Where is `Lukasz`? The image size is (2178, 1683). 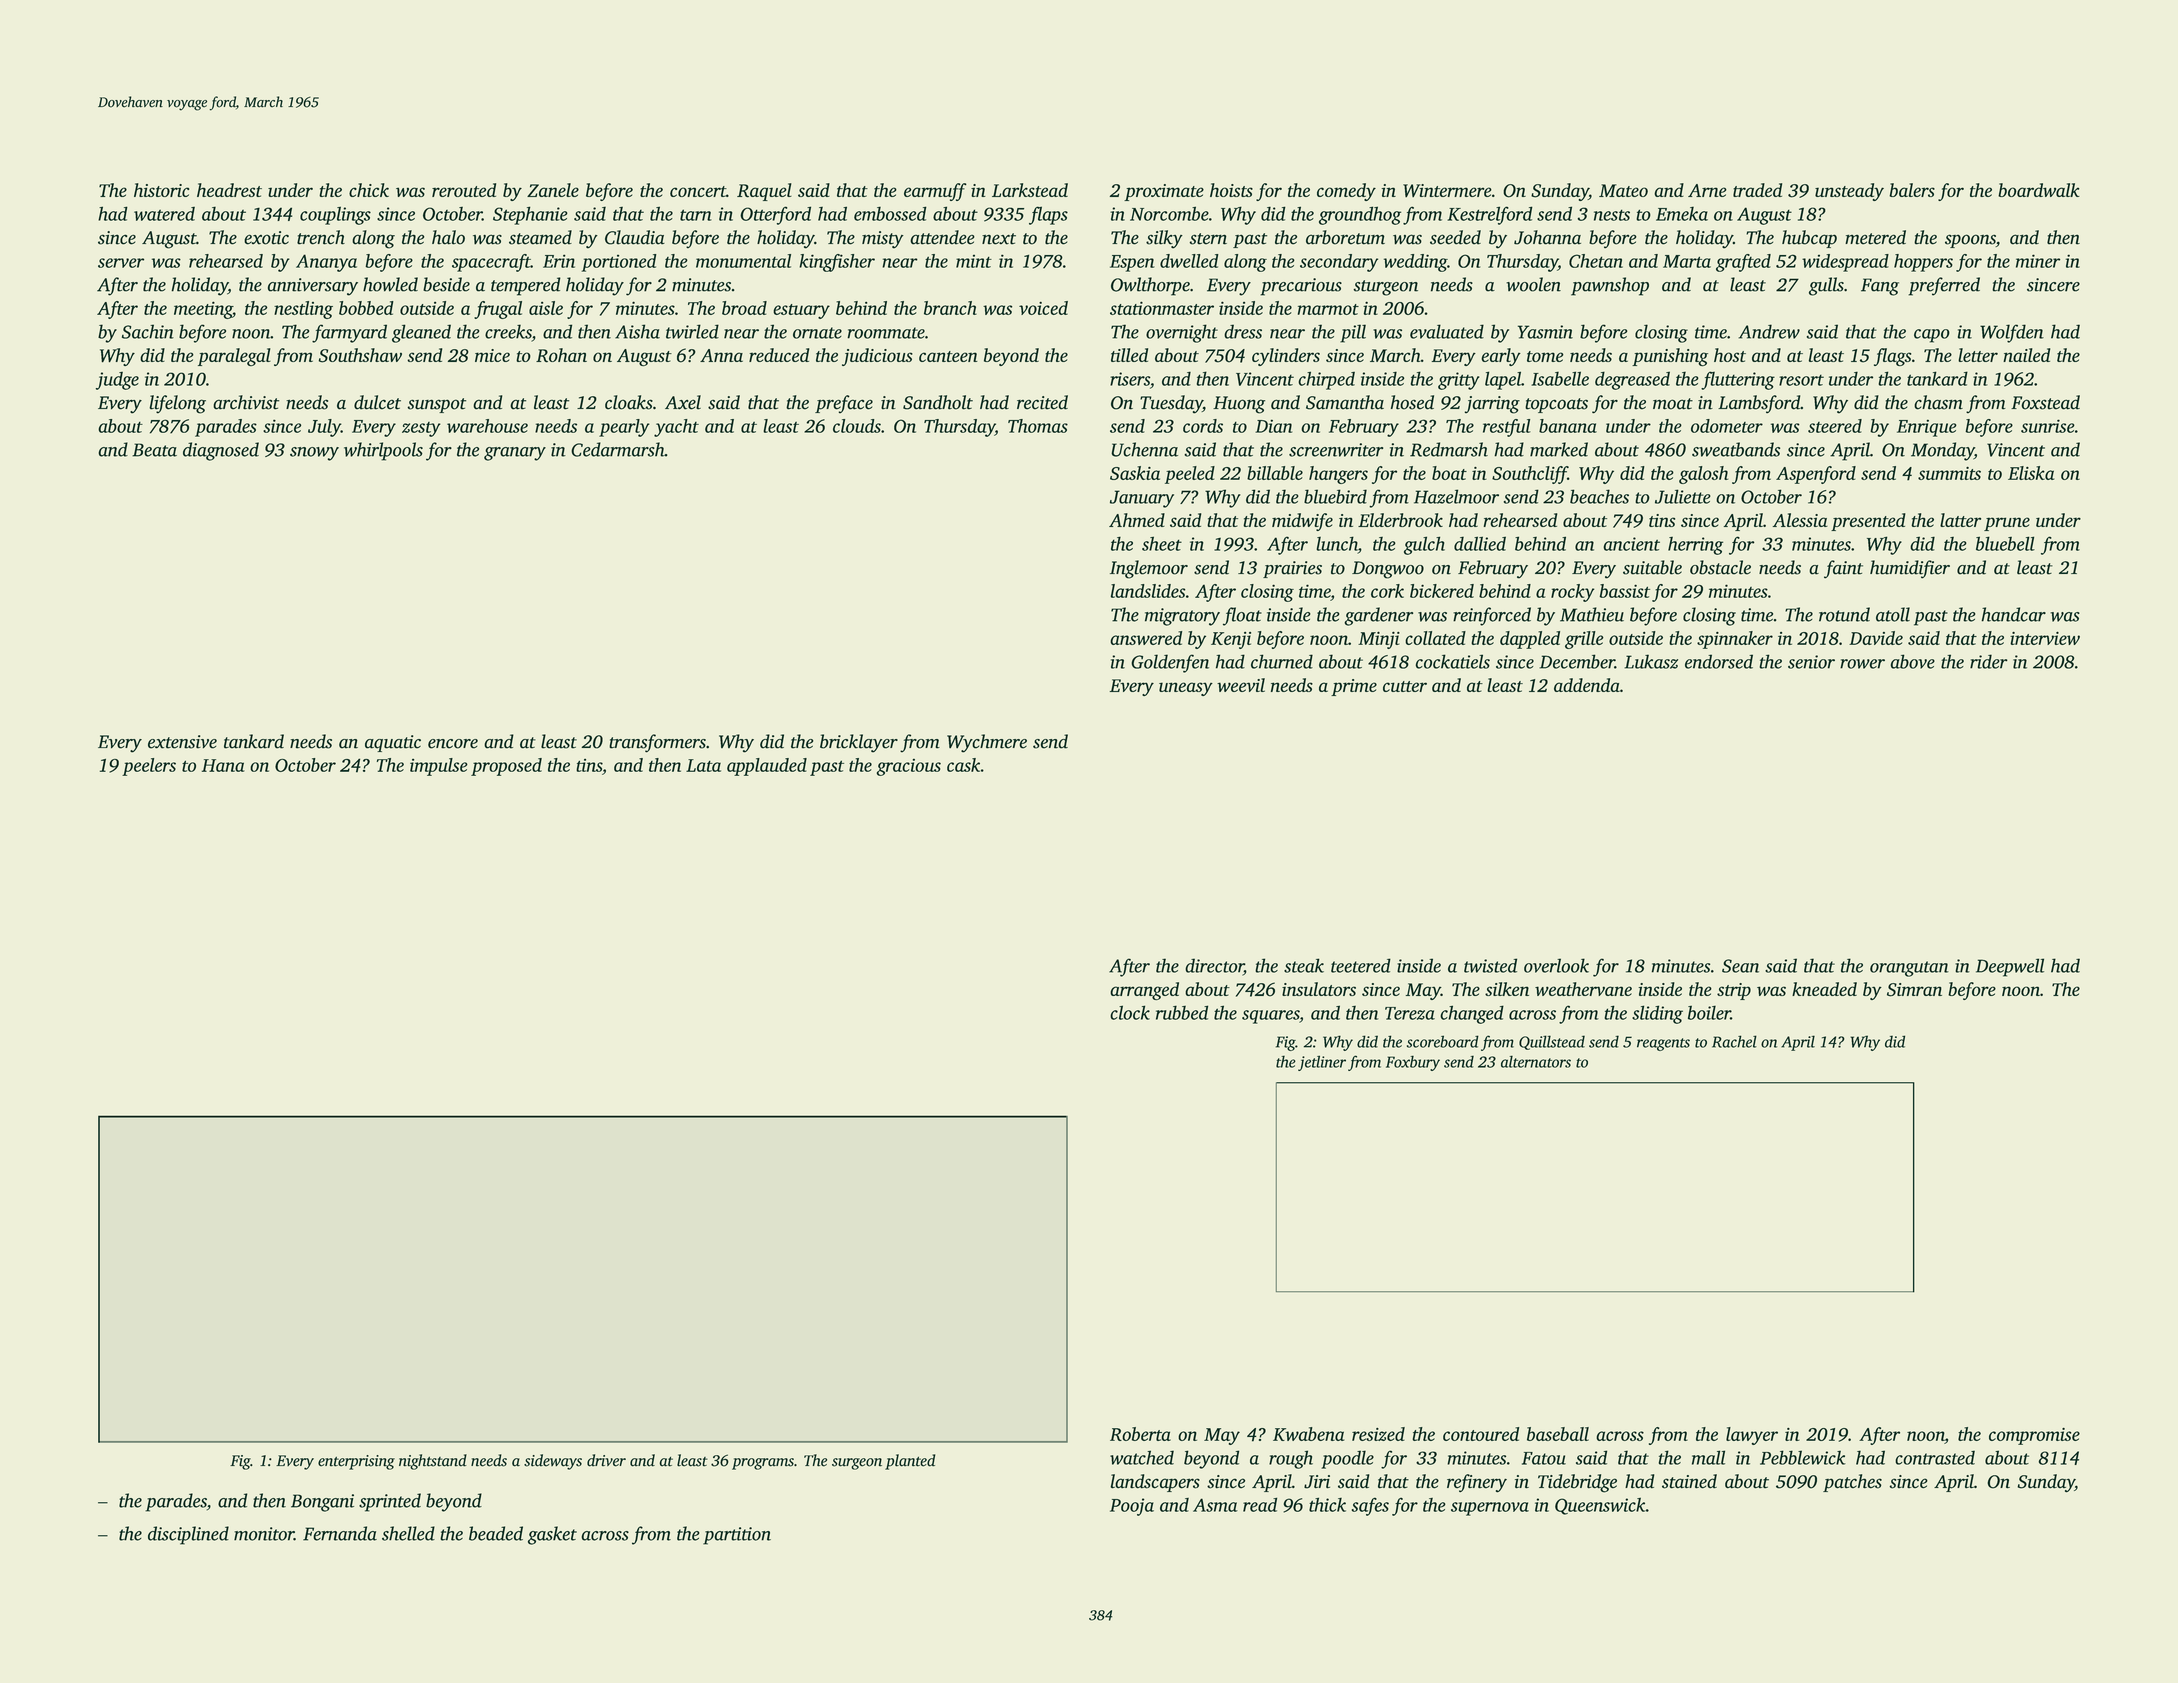
Lukasz is located at coordinates (1651, 661).
